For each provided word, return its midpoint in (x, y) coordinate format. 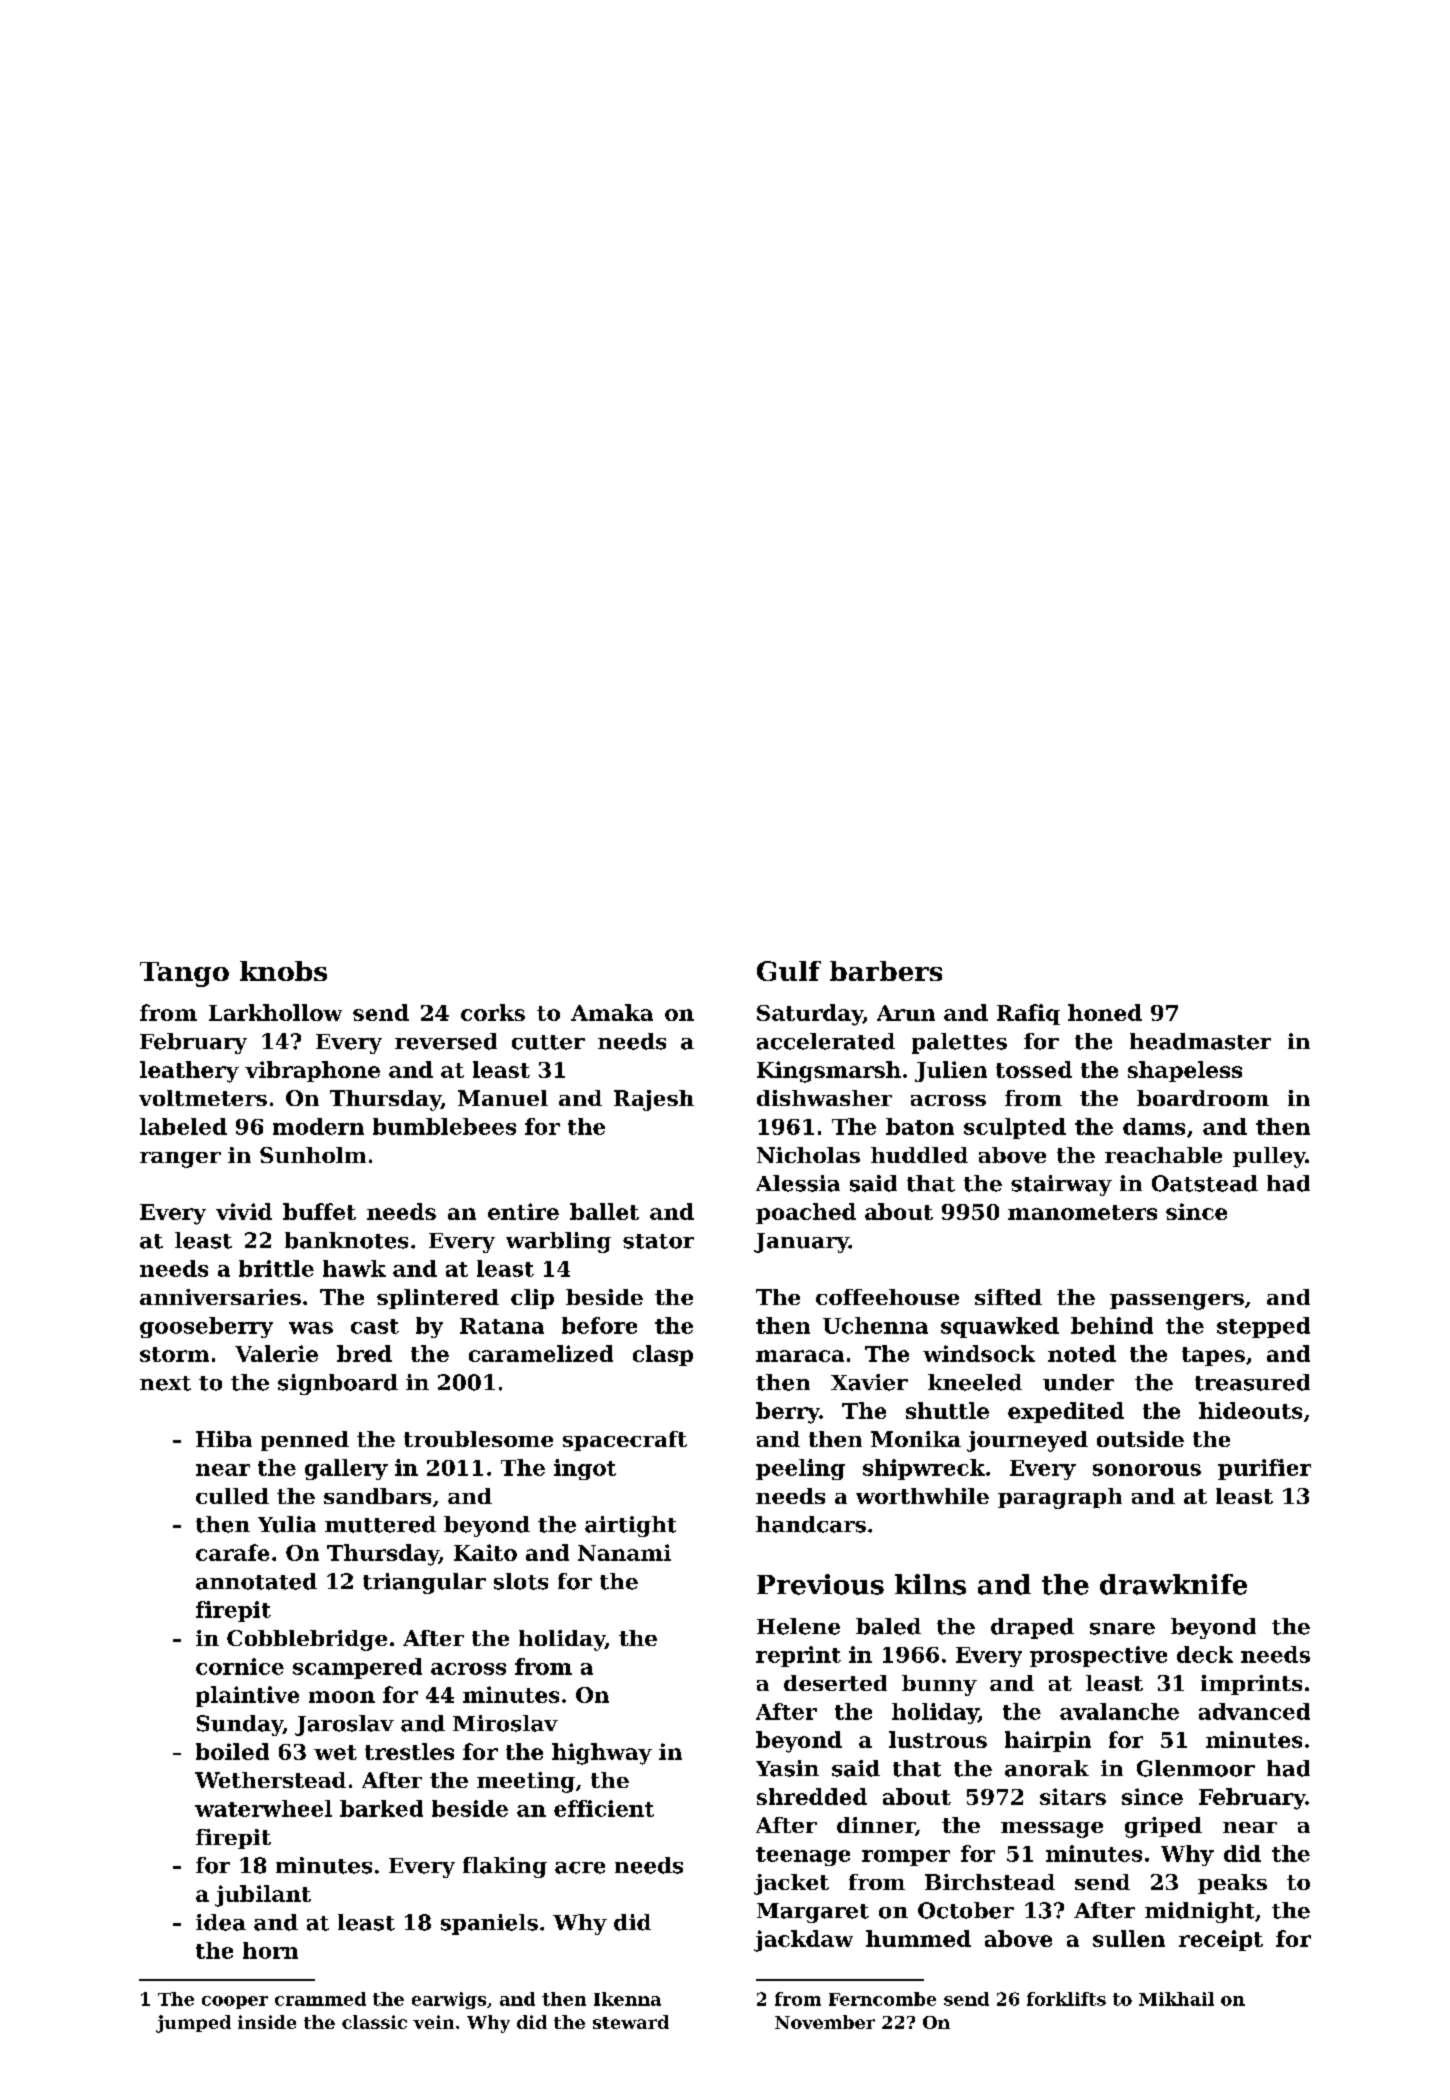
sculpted (1015, 1128)
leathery (189, 1072)
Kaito (485, 1552)
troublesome (478, 1439)
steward (631, 2022)
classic (374, 2022)
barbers (886, 971)
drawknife (1173, 1584)
